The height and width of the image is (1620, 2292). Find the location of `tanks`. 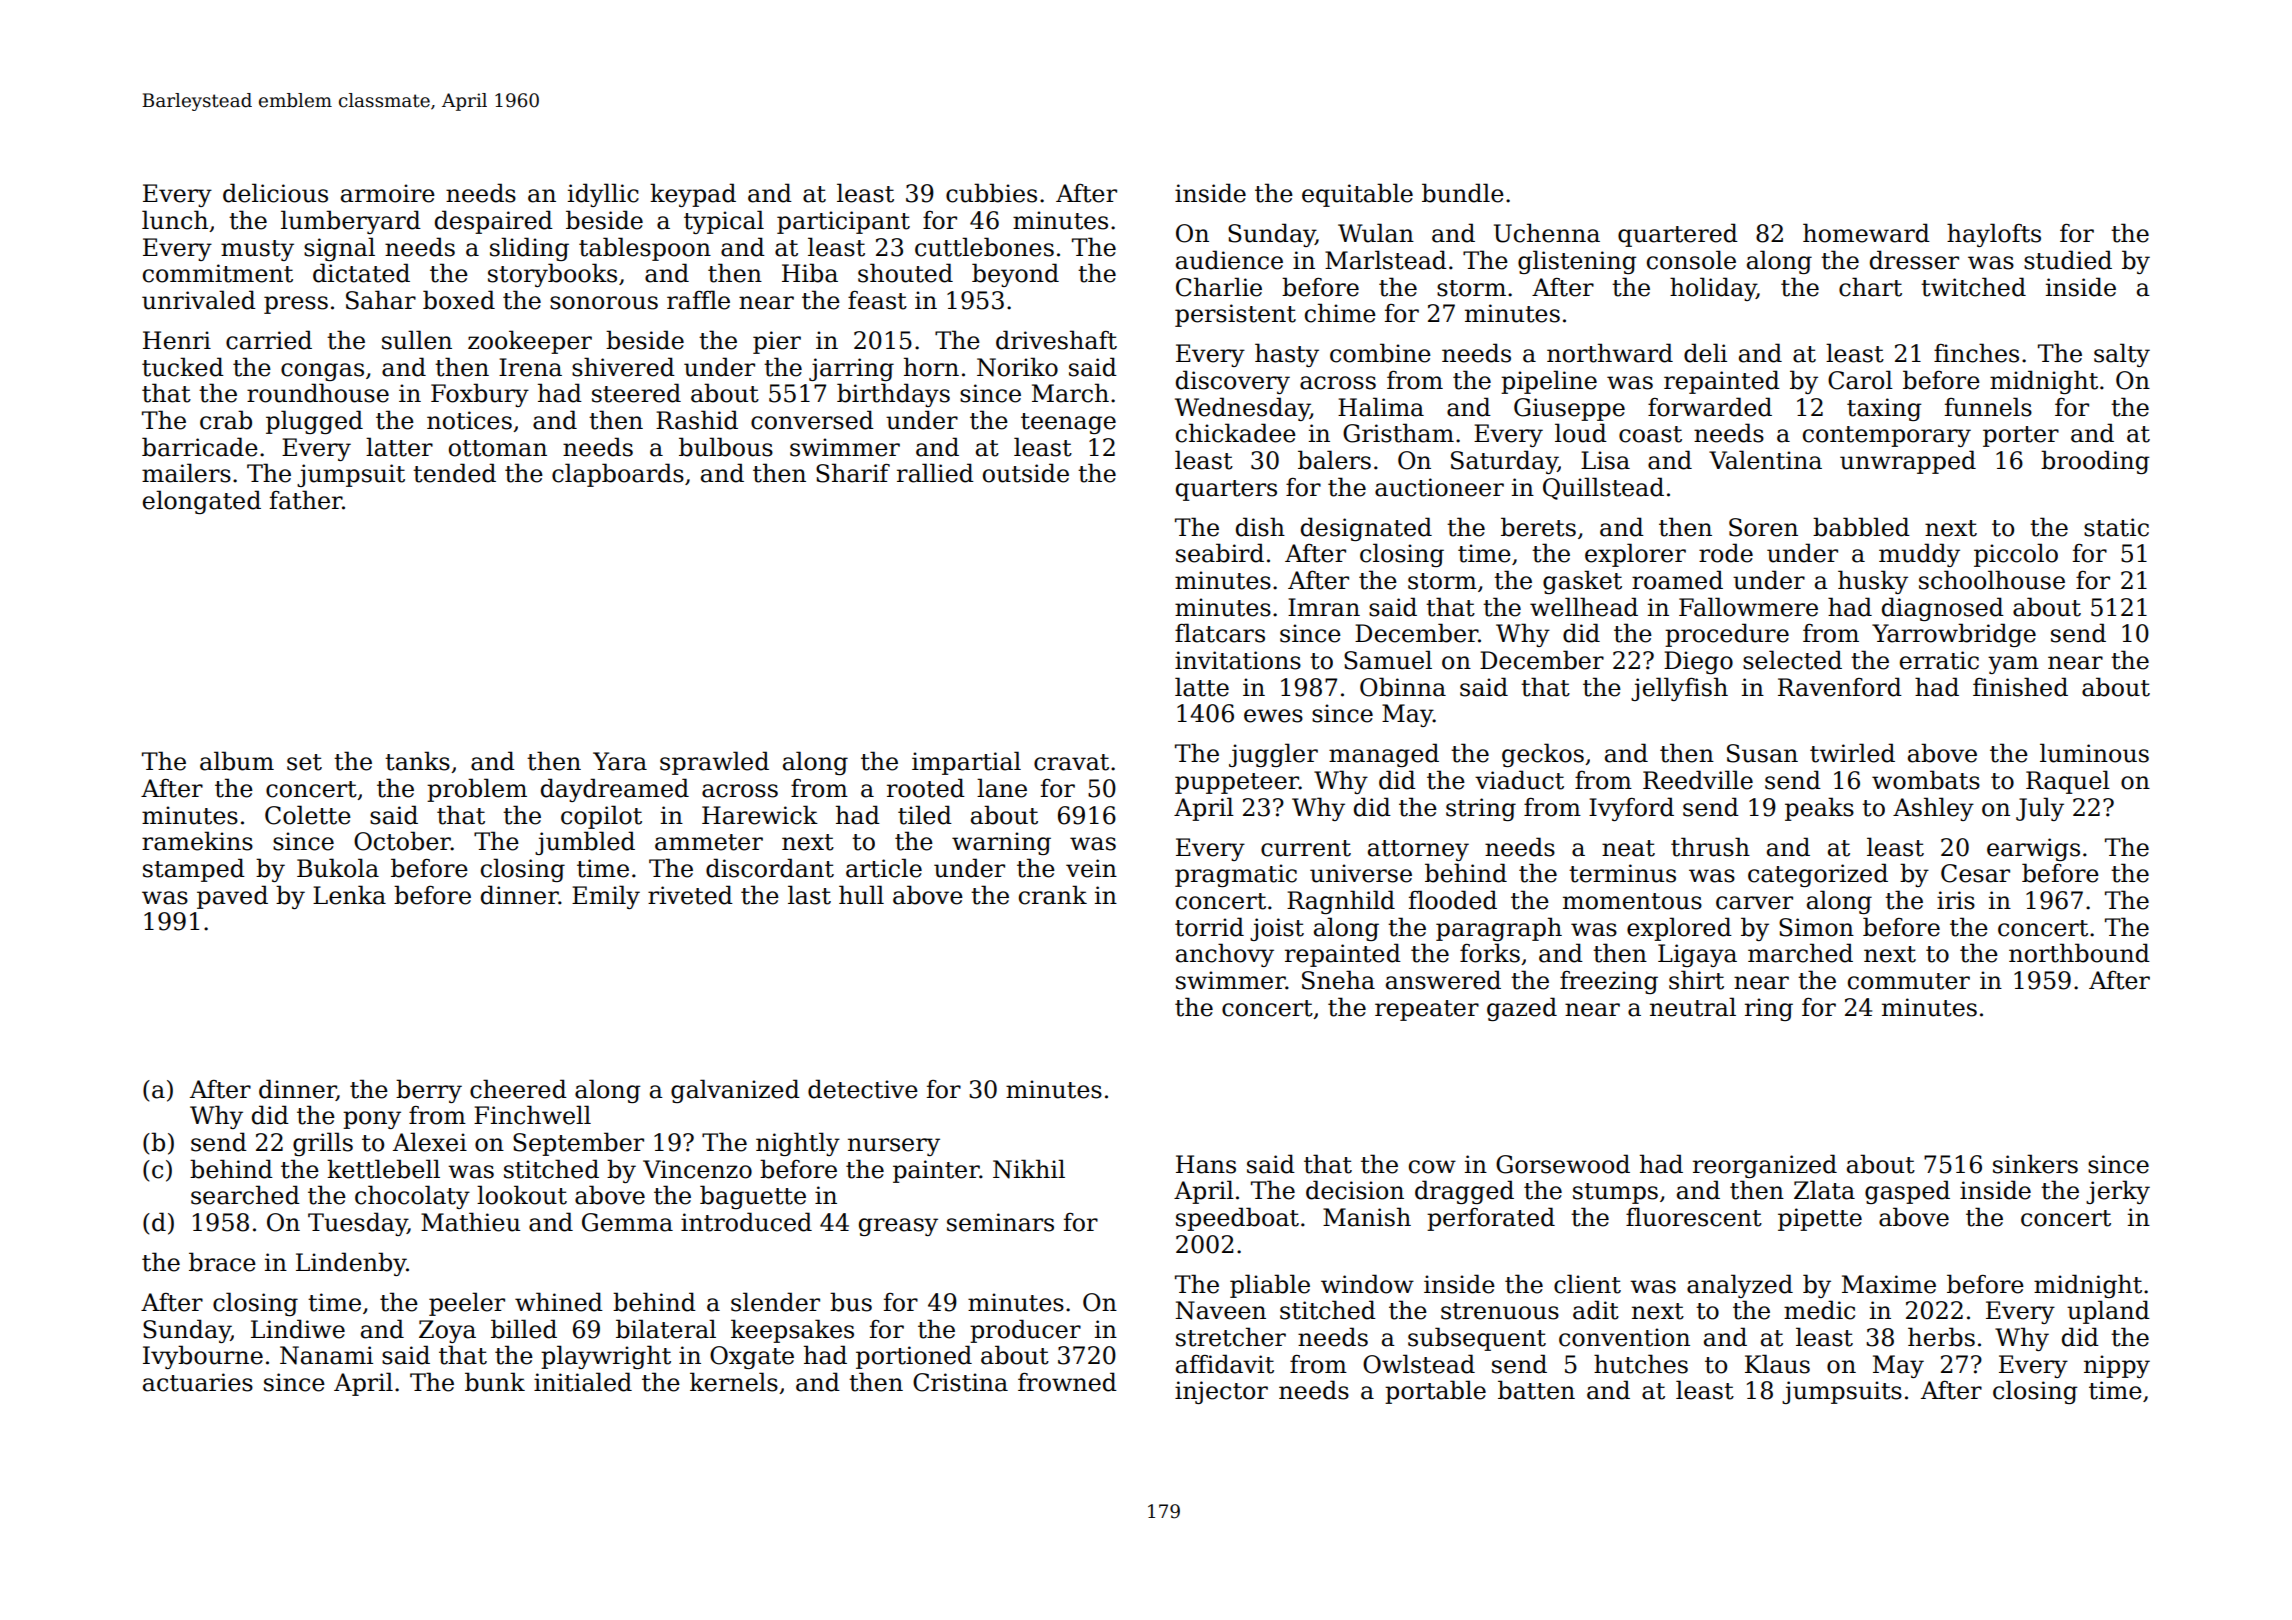

tanks is located at coordinates (417, 761).
